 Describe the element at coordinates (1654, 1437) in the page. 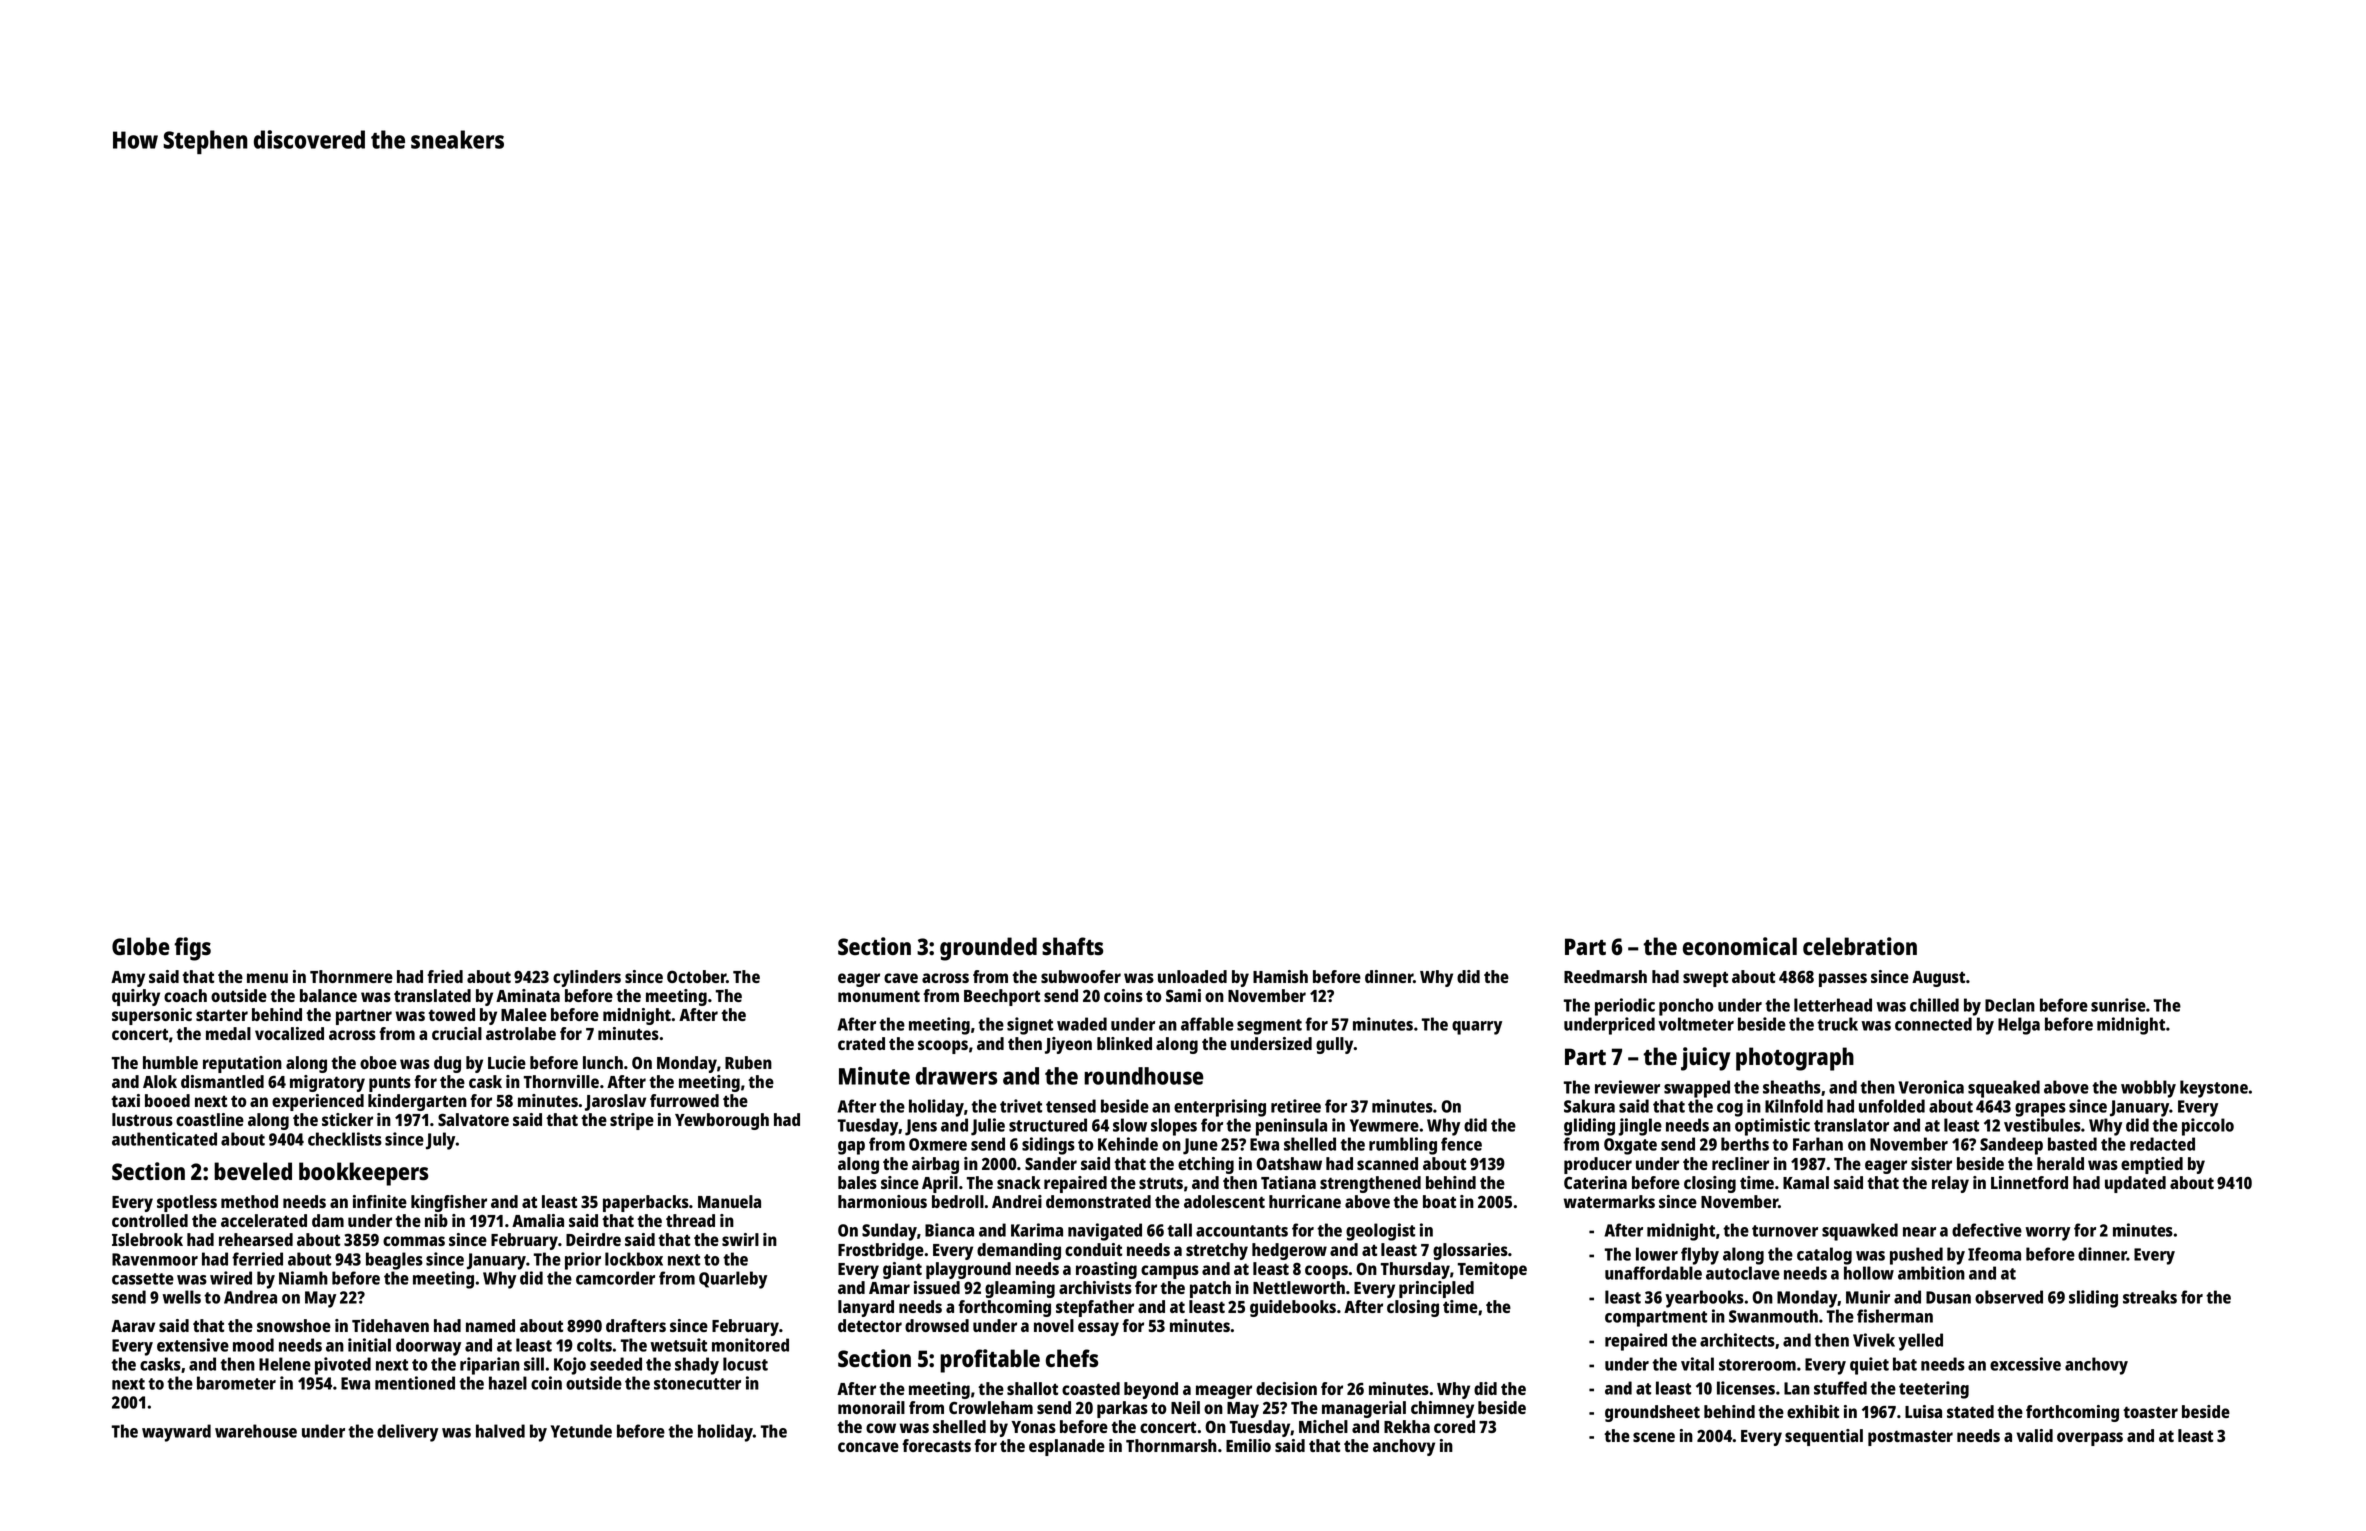

I see `scene` at that location.
